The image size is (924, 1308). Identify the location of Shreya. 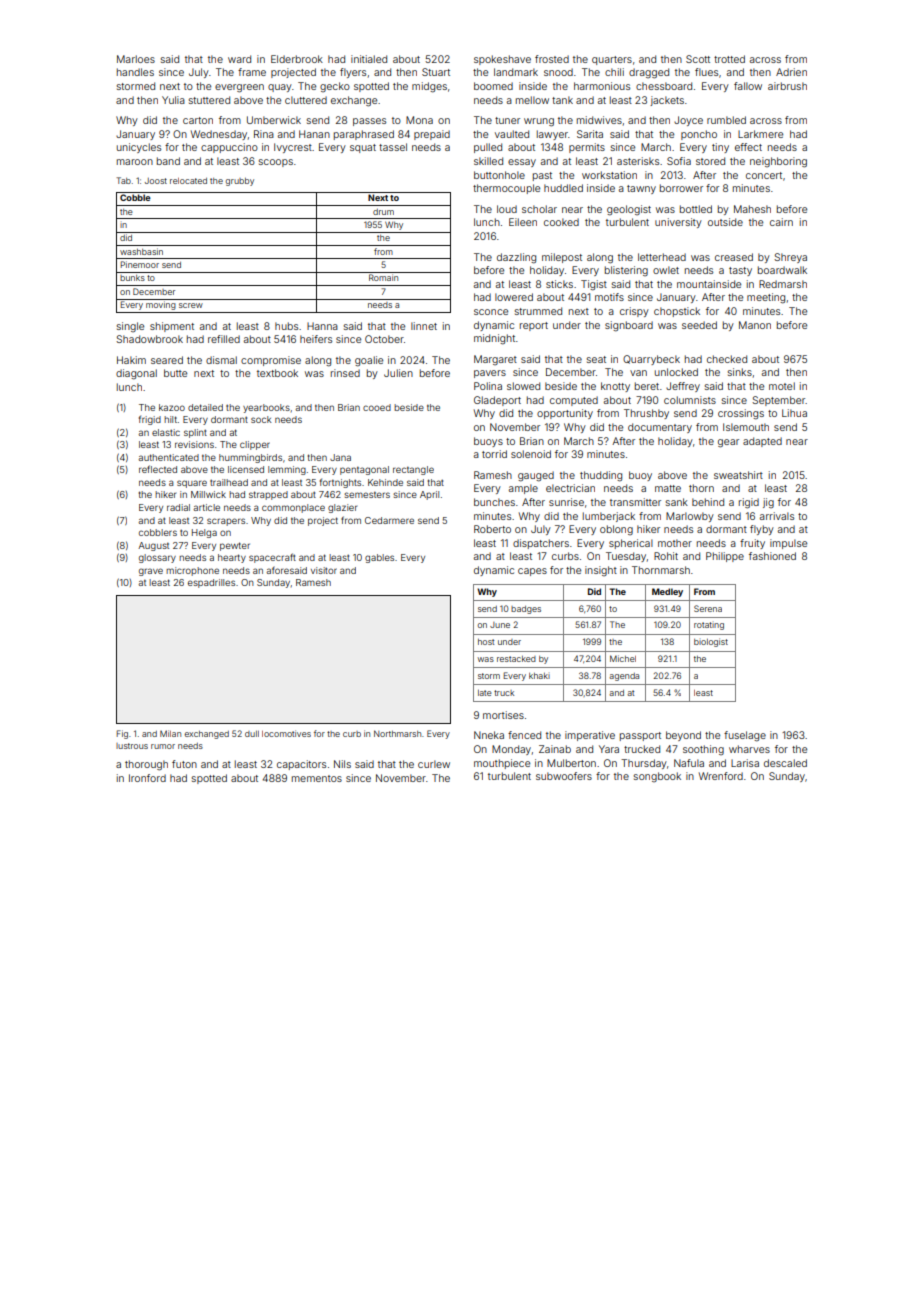
(790, 258).
